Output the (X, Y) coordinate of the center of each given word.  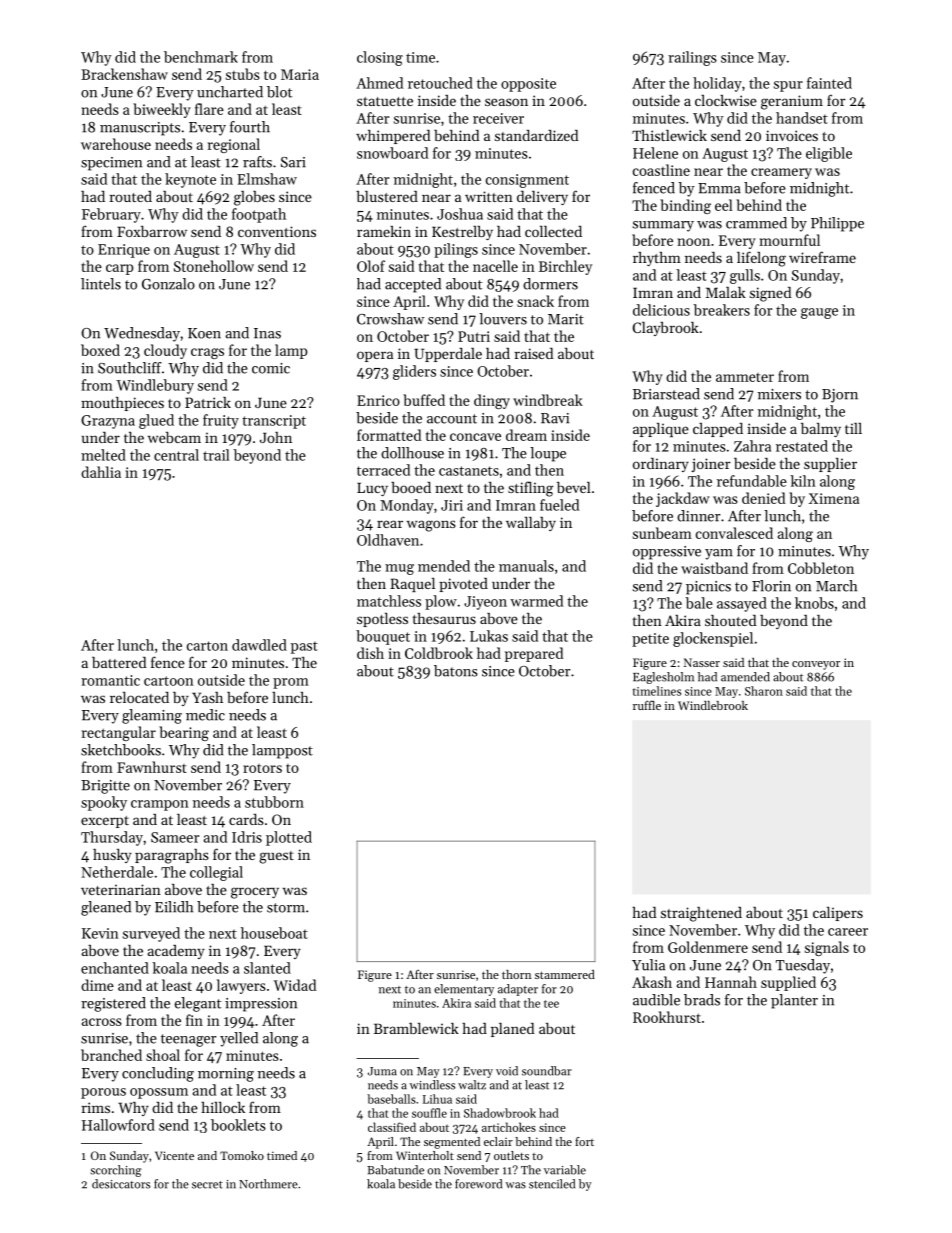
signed (770, 294)
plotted (289, 838)
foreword (478, 1184)
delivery (542, 198)
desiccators (121, 1184)
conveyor (816, 665)
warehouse (116, 144)
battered (119, 662)
